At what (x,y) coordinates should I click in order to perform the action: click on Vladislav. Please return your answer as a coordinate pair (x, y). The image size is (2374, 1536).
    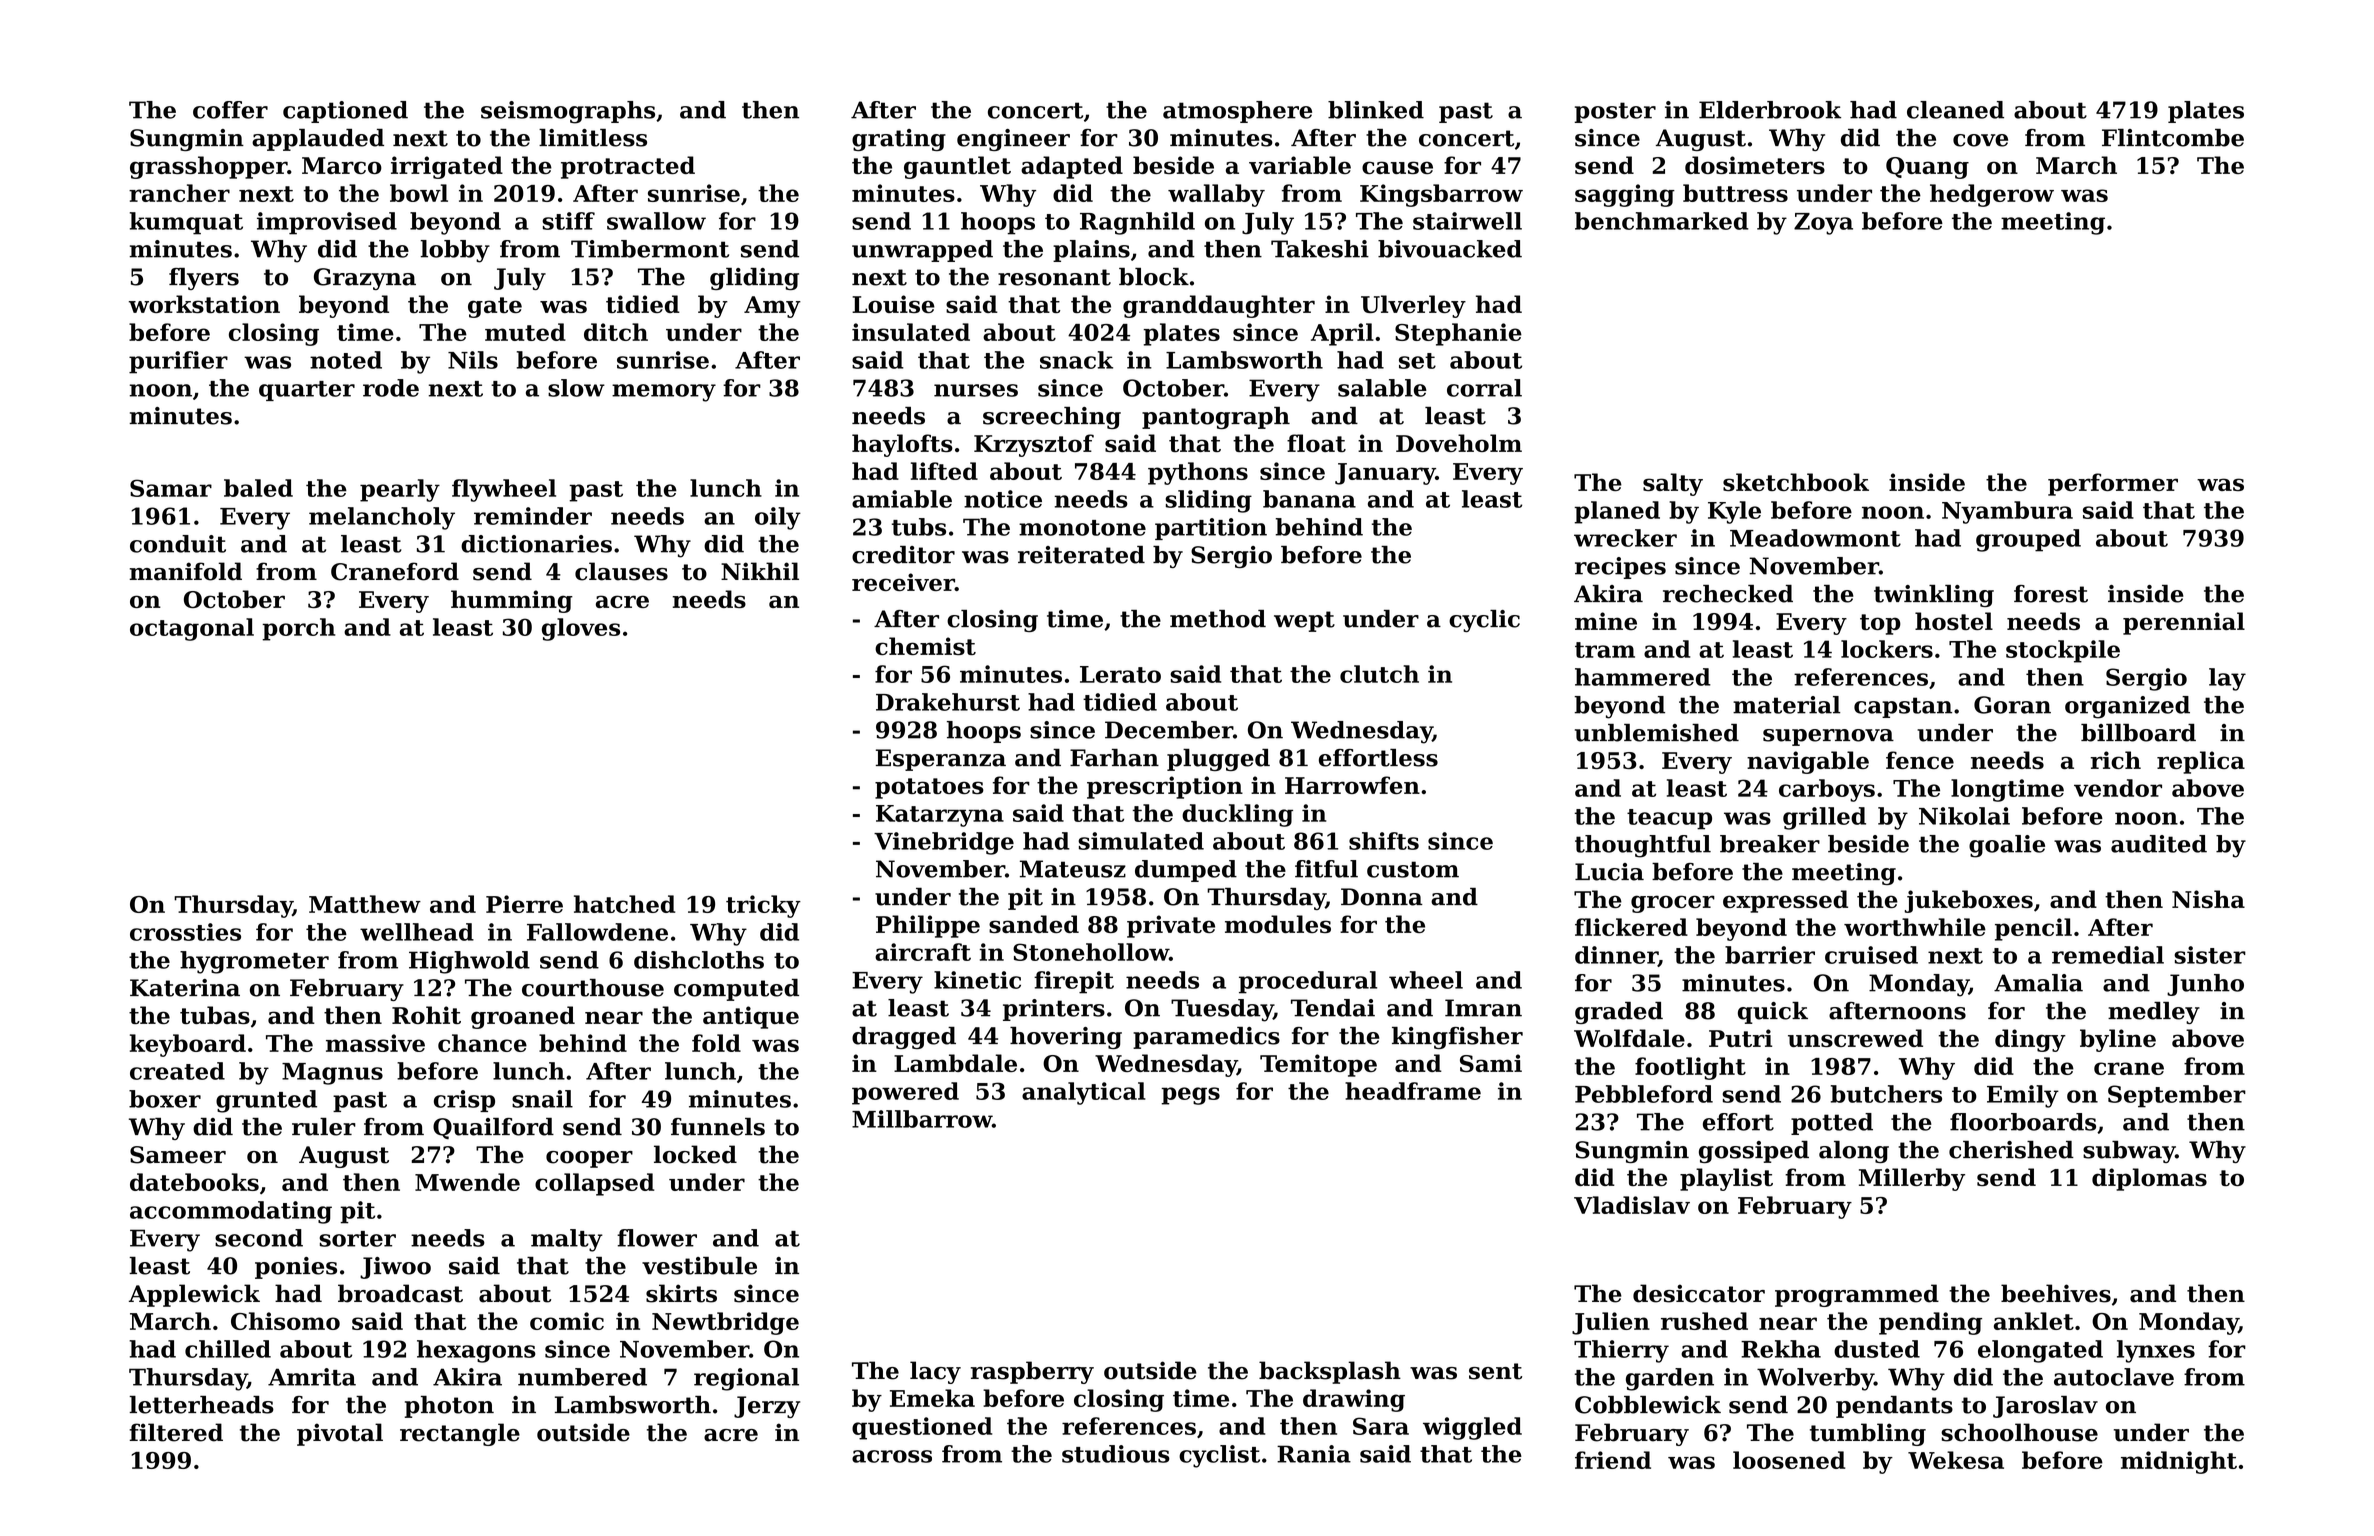
    Looking at the image, I should click on (1632, 1205).
